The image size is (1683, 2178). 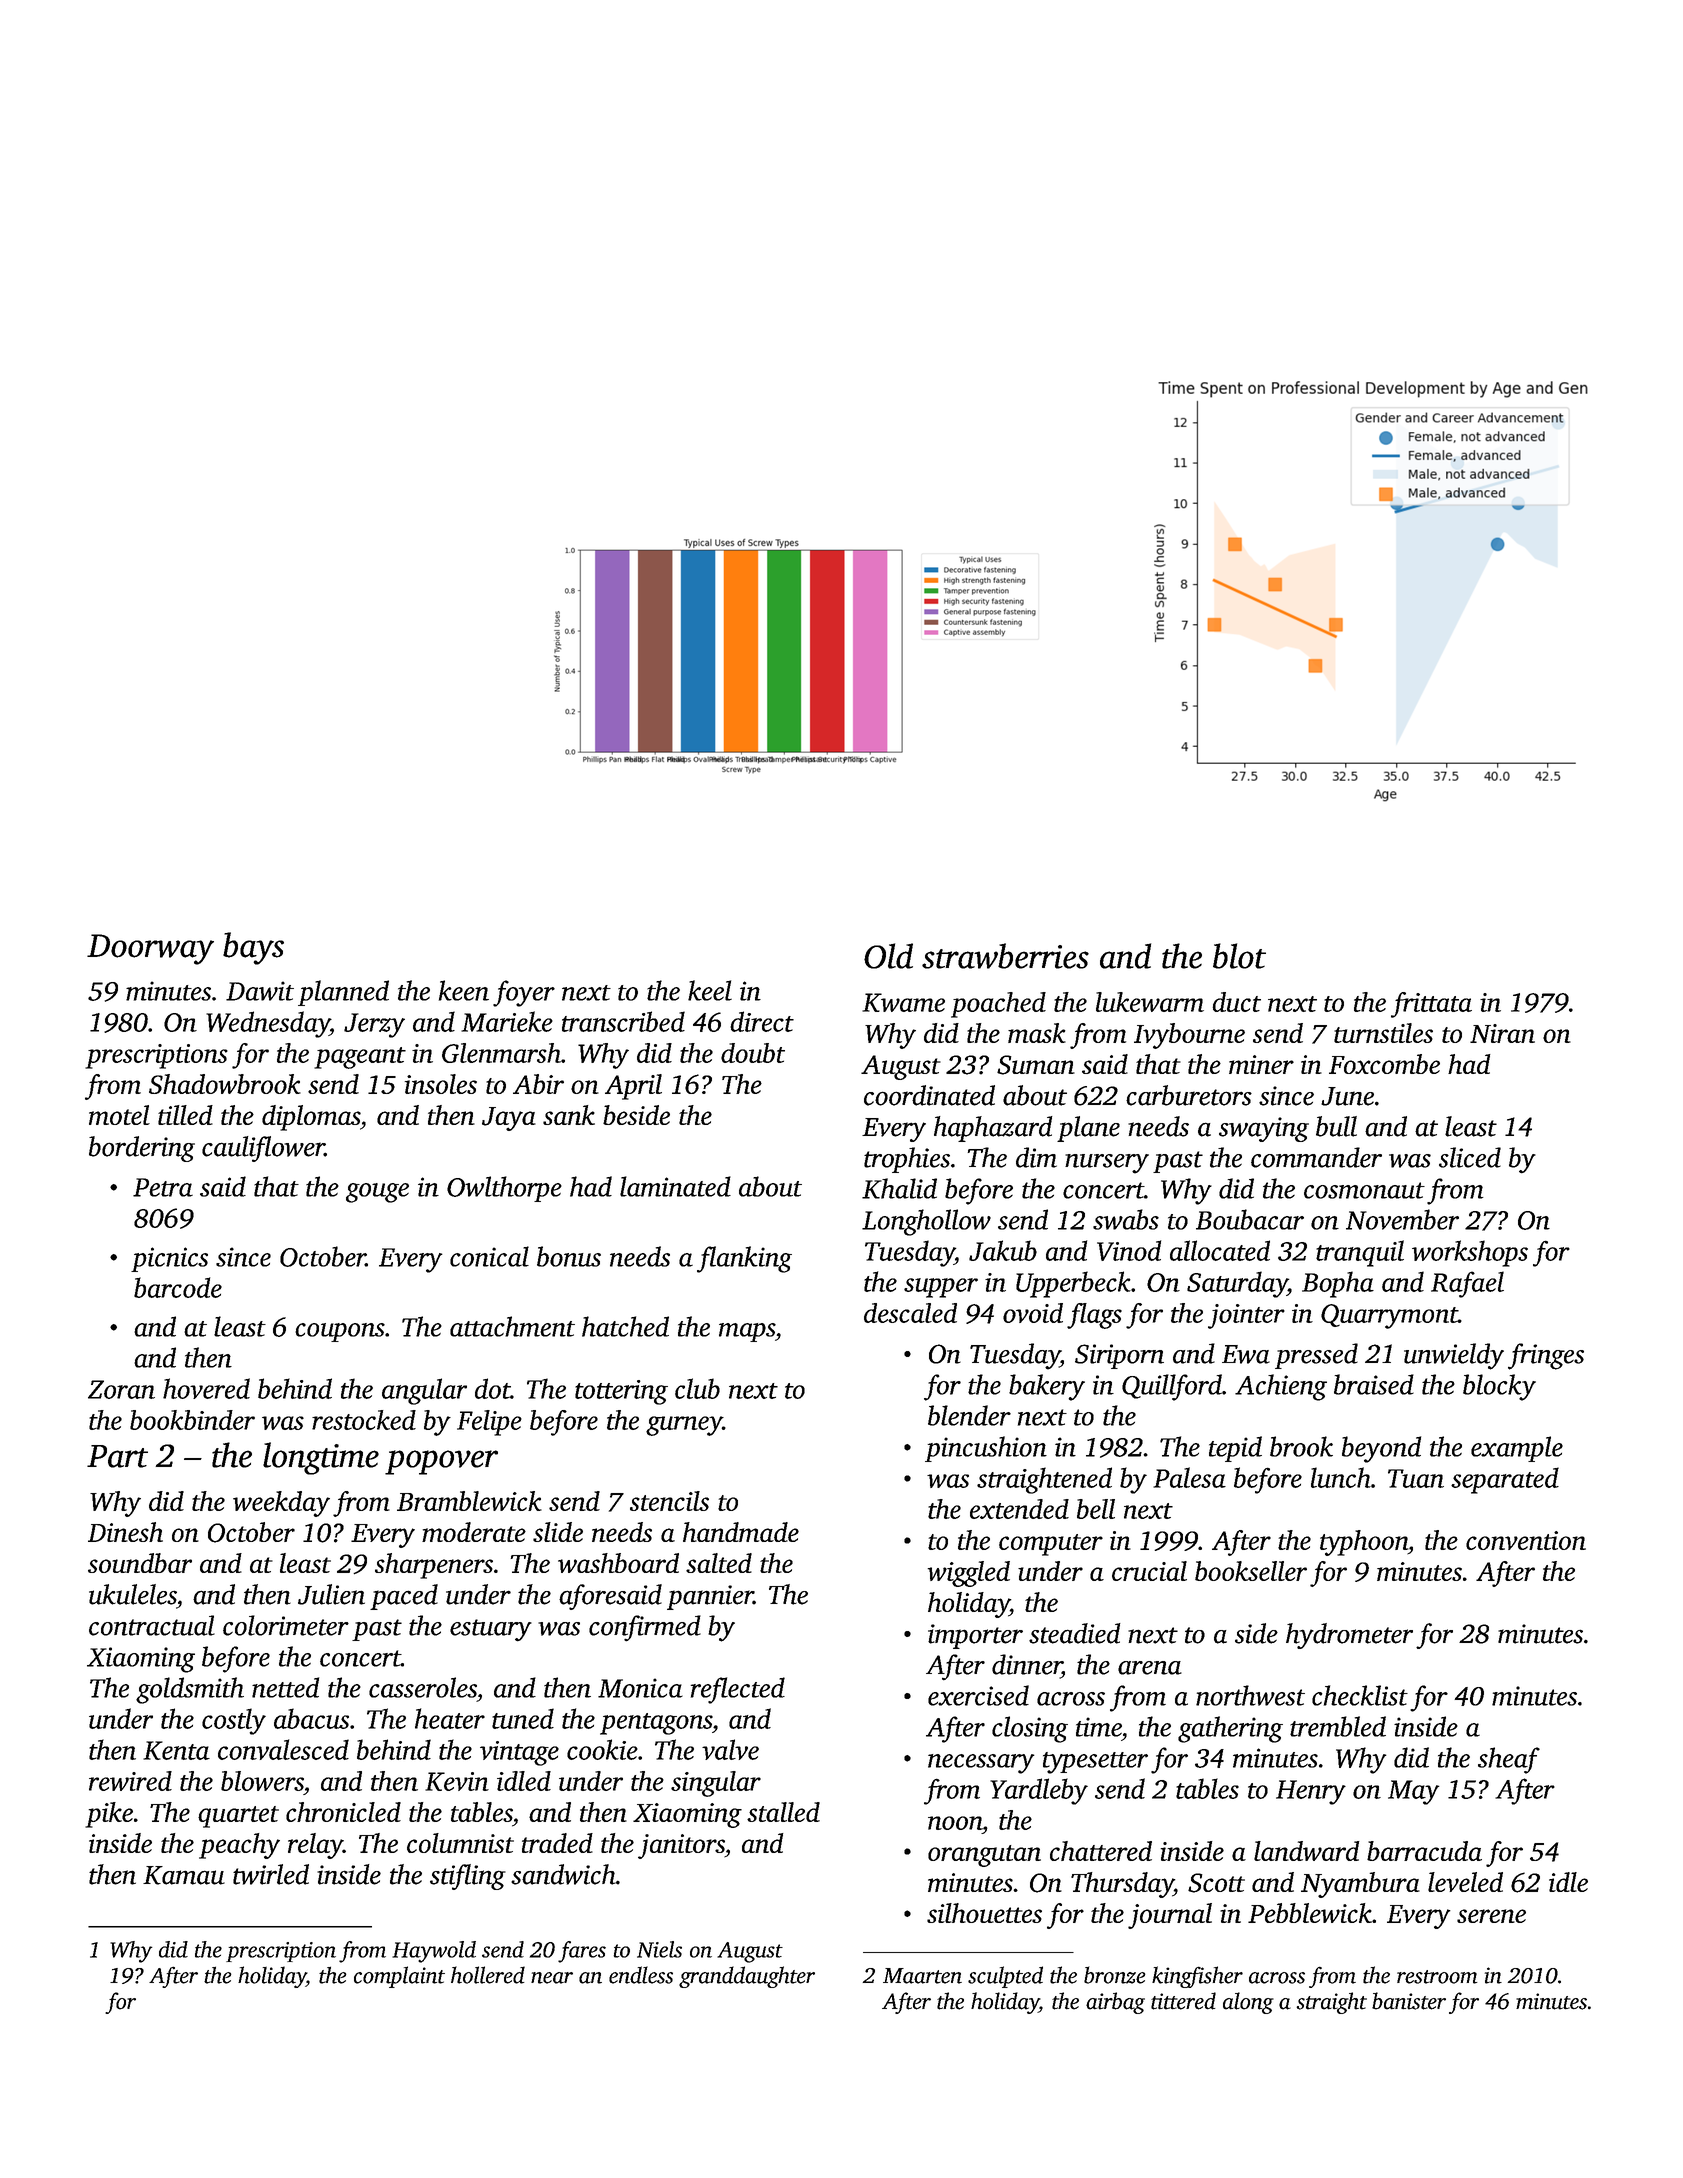 What do you see at coordinates (926, 1222) in the document?
I see `Longhollow` at bounding box center [926, 1222].
